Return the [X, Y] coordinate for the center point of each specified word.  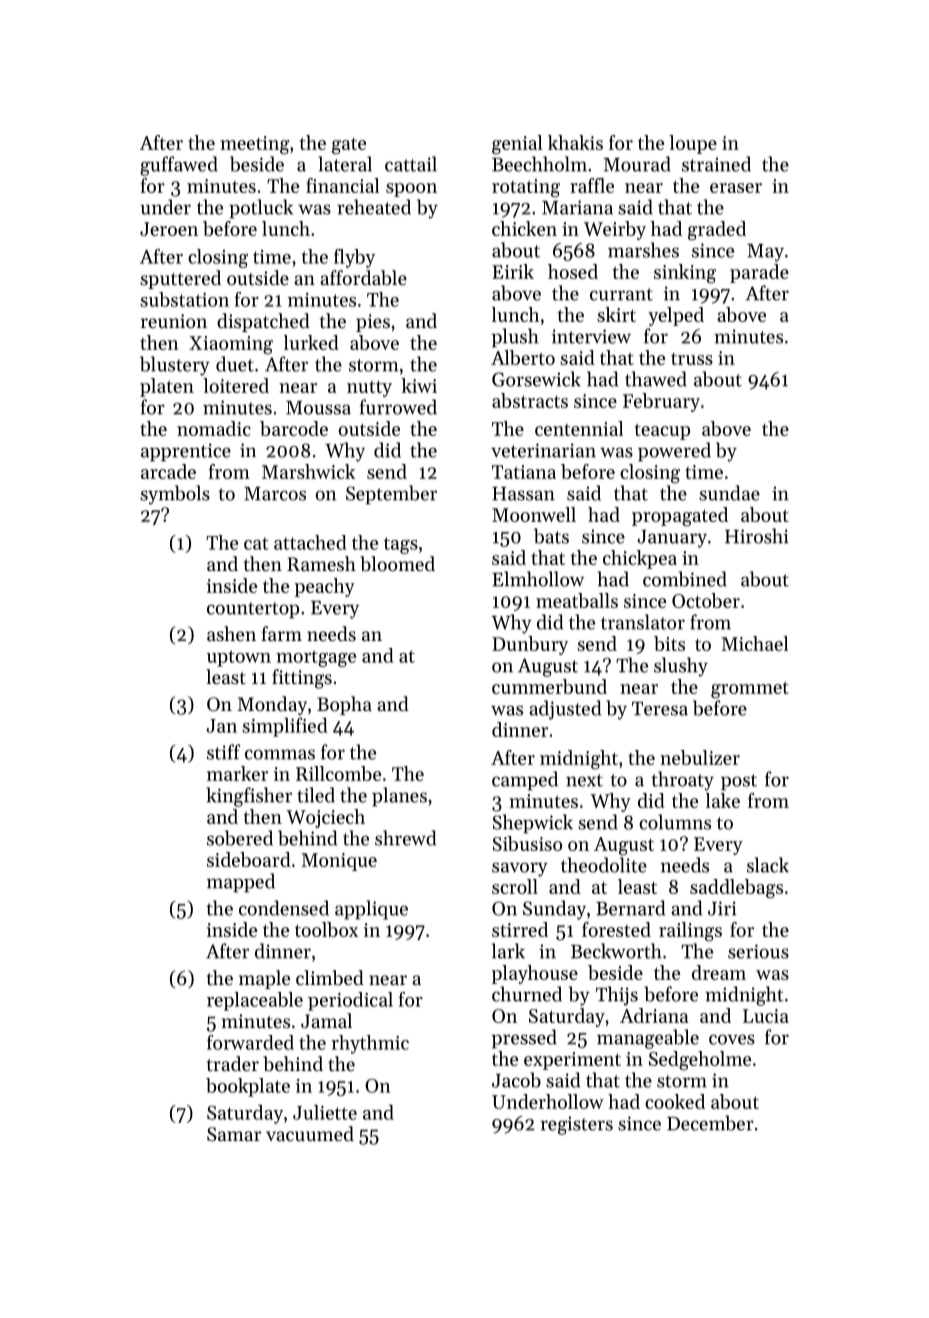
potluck [261, 209]
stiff [224, 752]
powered [674, 452]
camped [525, 781]
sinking [685, 274]
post [739, 782]
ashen [231, 634]
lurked [311, 342]
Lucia [766, 1016]
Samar [234, 1134]
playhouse [535, 974]
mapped [241, 883]
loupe [693, 144]
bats [551, 536]
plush [515, 338]
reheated [374, 207]
